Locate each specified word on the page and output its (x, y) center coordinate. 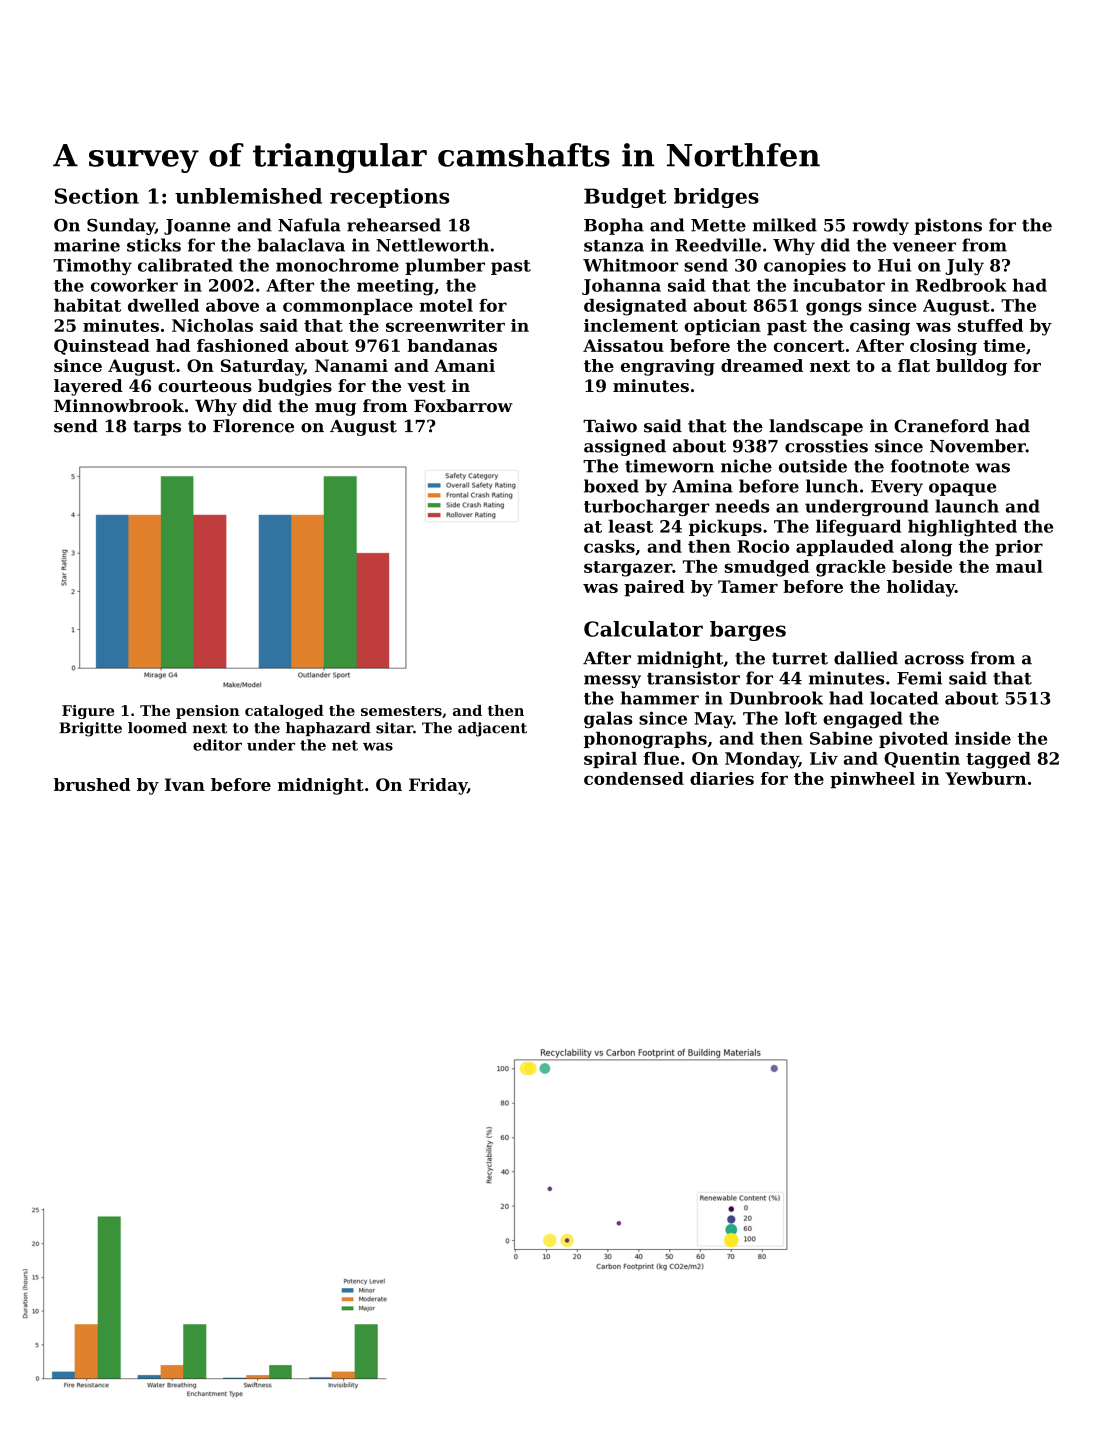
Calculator (643, 629)
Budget (625, 198)
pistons (948, 226)
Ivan (185, 784)
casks (609, 546)
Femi (919, 678)
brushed (92, 784)
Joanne (197, 227)
